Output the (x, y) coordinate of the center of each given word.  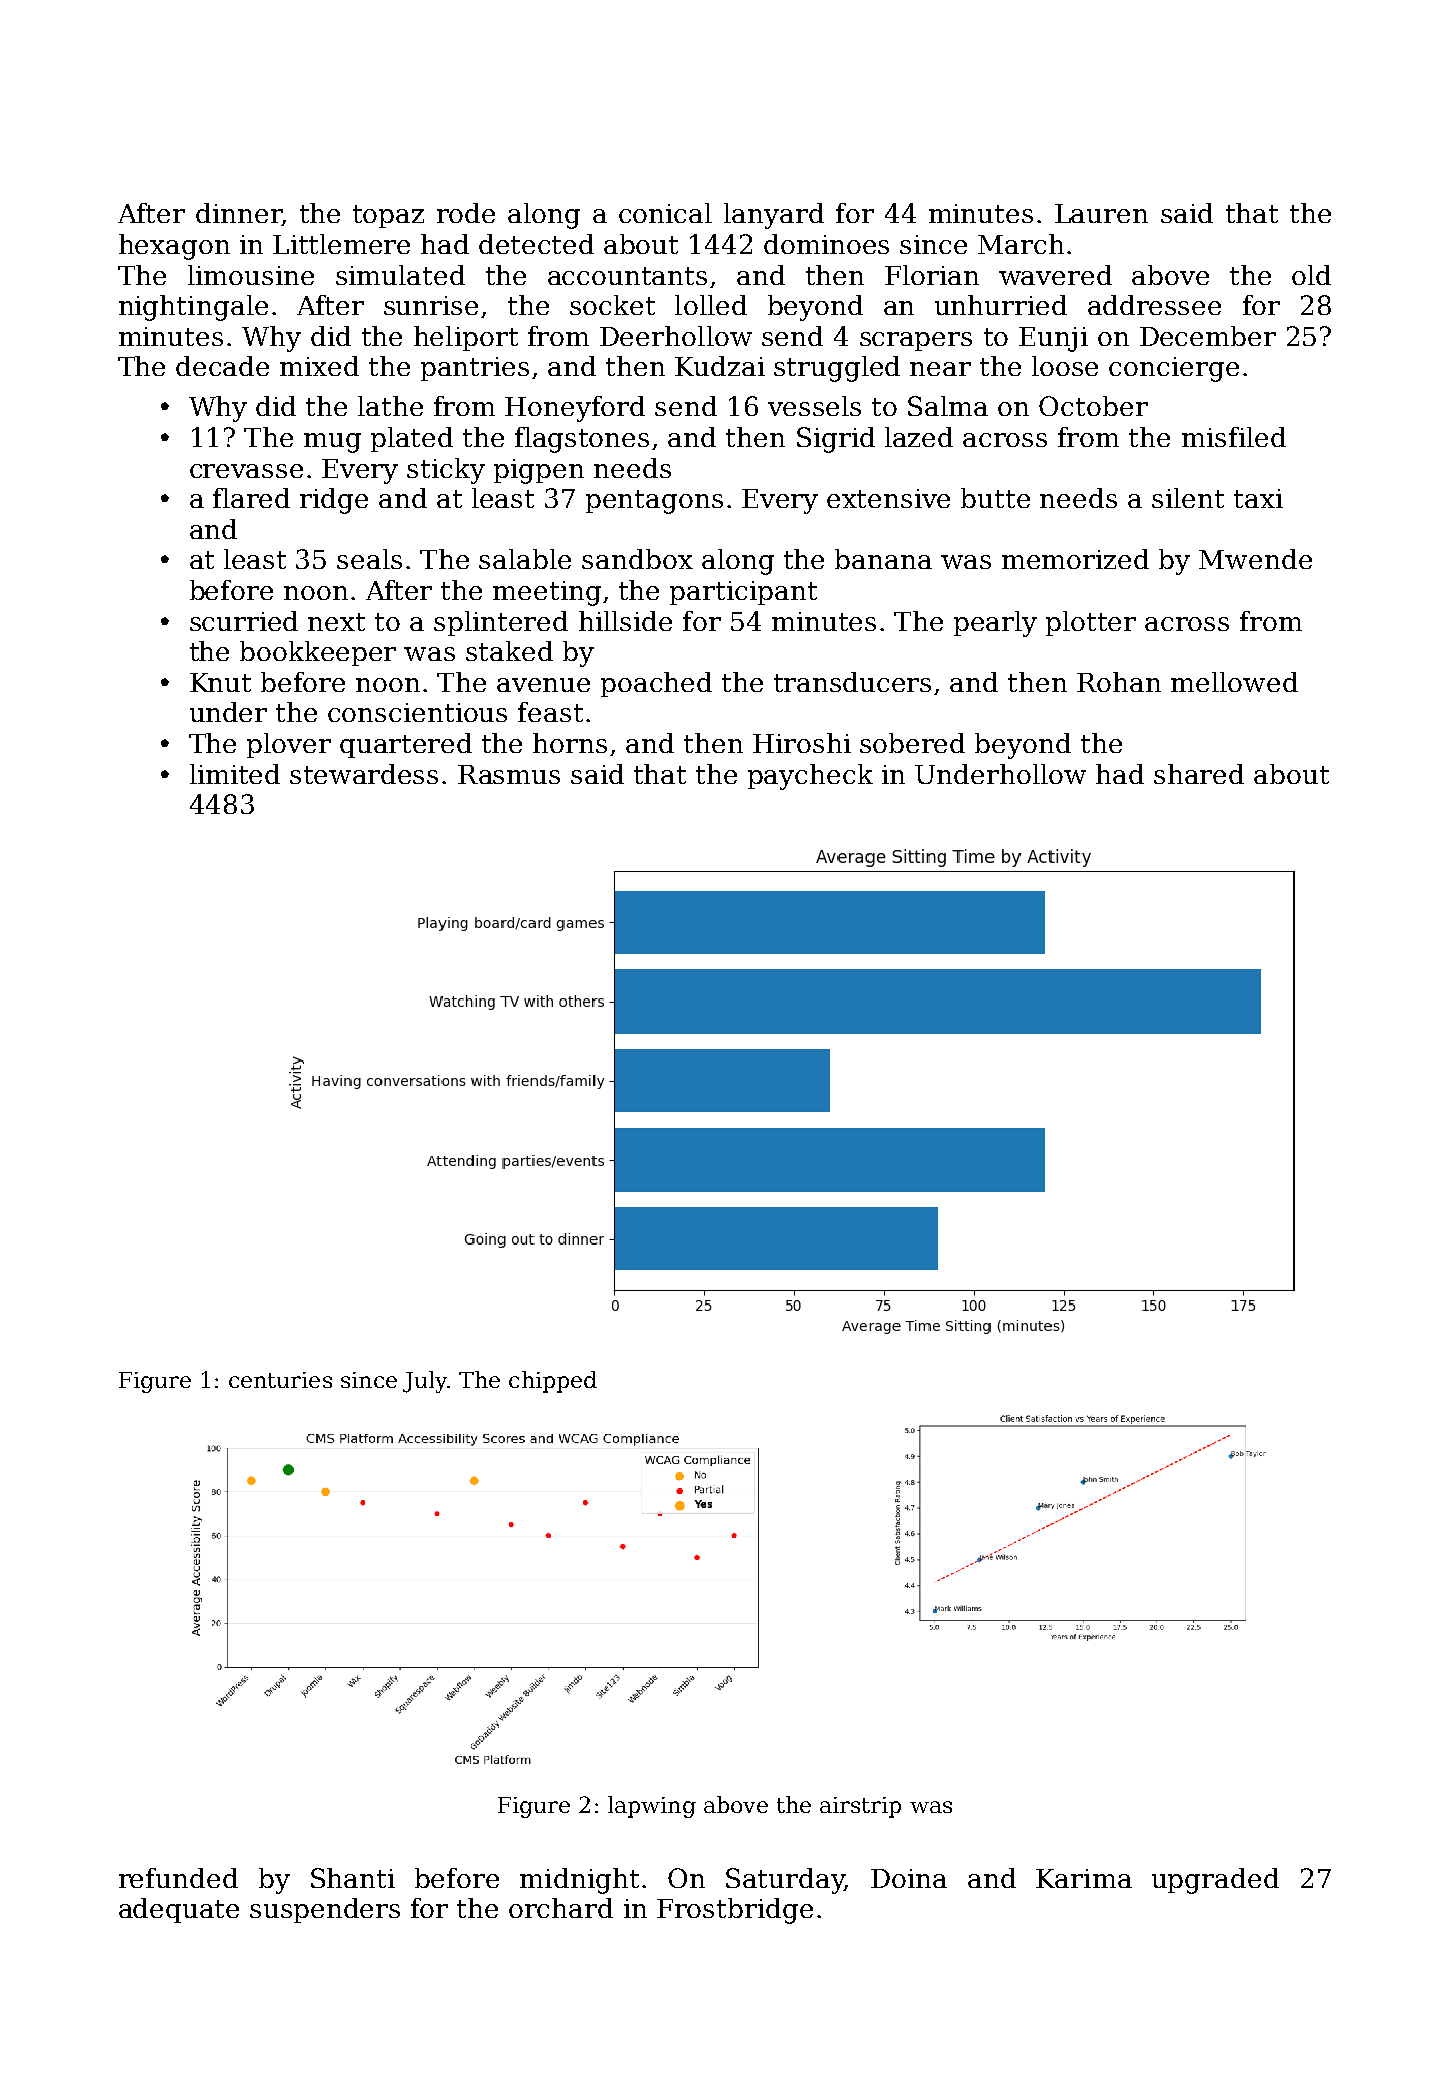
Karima (1084, 1878)
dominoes (826, 244)
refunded (178, 1878)
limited (235, 774)
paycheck (810, 777)
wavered (1055, 275)
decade (222, 366)
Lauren (1101, 213)
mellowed (1234, 682)
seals (369, 559)
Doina (909, 1878)
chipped (553, 1382)
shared (1199, 774)
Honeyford (575, 409)
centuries (280, 1380)
